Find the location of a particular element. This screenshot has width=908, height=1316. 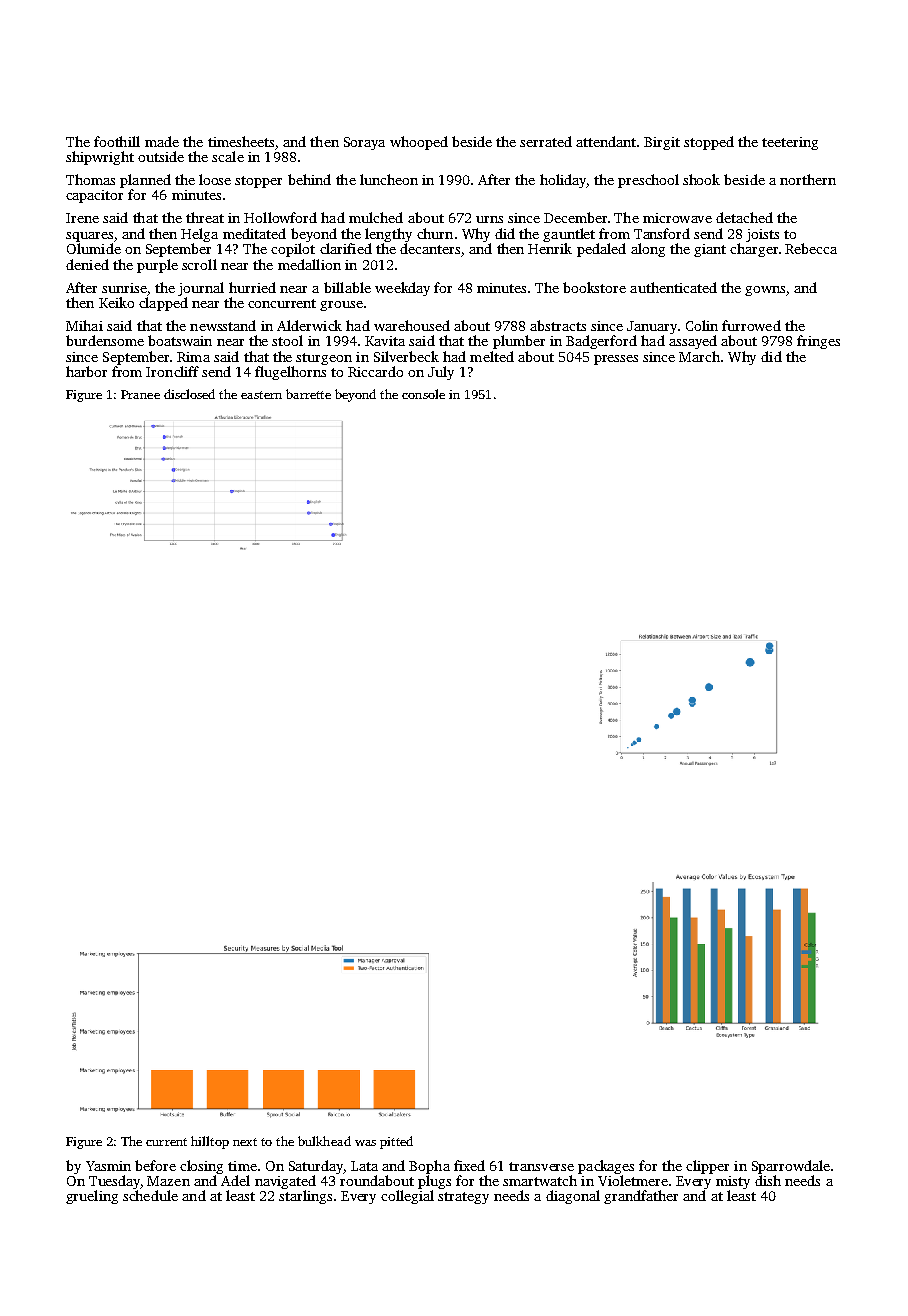

weekday is located at coordinates (402, 289).
